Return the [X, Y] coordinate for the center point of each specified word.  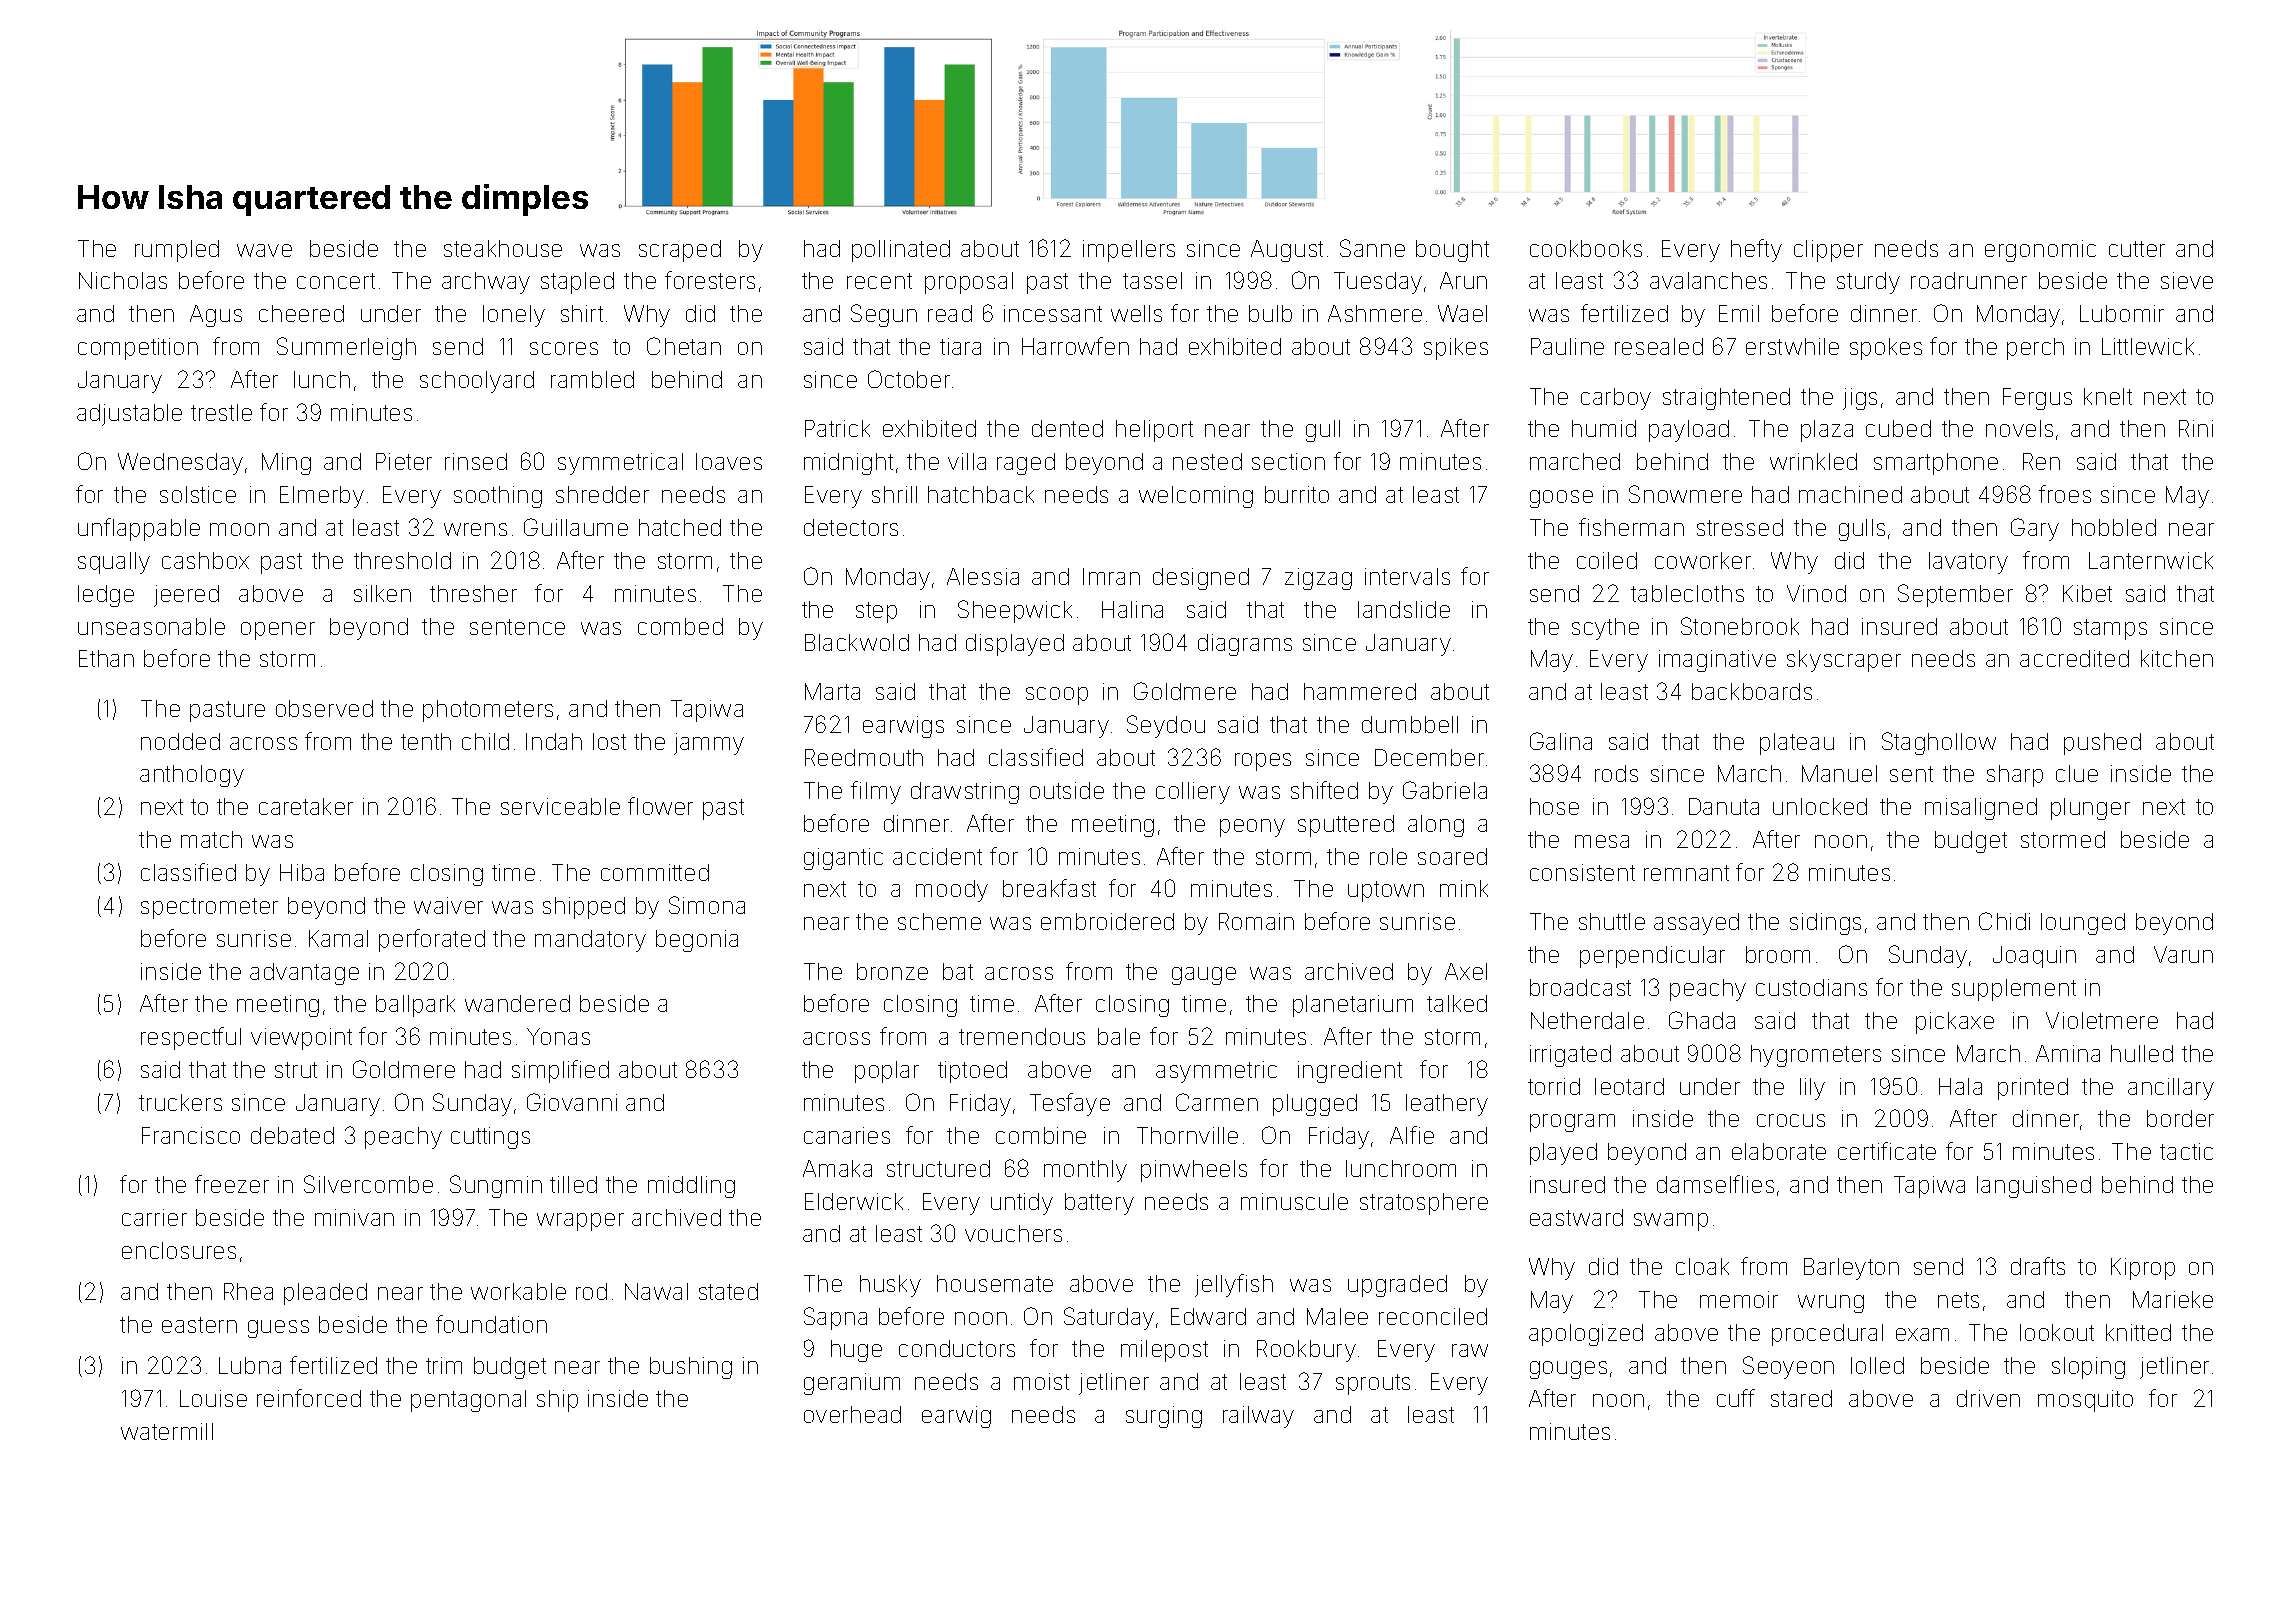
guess [278, 1329]
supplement [2014, 990]
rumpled [177, 251]
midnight [848, 464]
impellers [1129, 251]
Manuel [1839, 773]
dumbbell [1410, 724]
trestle [221, 412]
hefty [1756, 250]
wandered [517, 1003]
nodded [180, 741]
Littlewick [2148, 346]
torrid [1554, 1086]
